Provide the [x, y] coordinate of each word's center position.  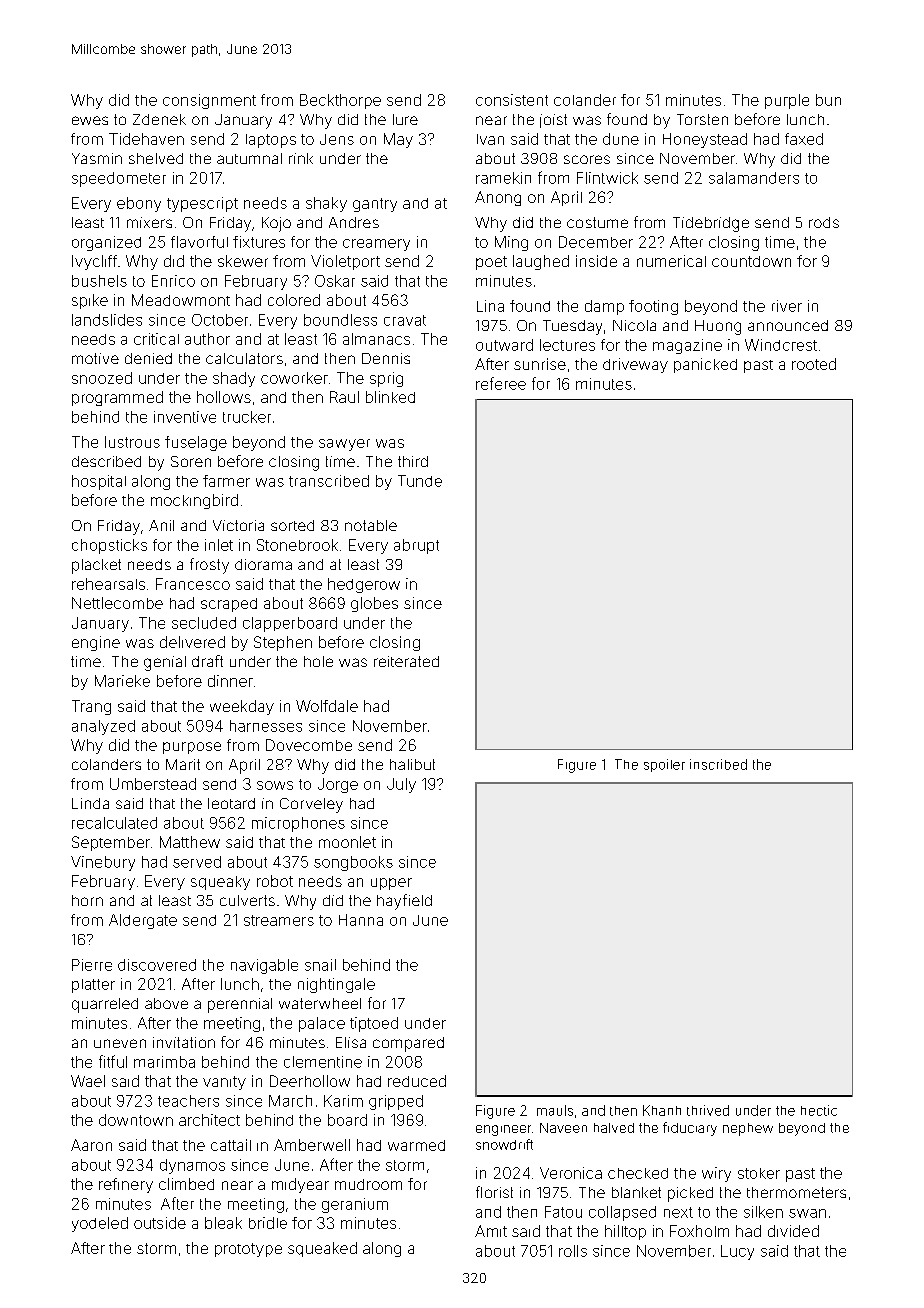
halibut [412, 764]
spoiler [664, 765]
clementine [323, 1062]
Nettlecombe [117, 603]
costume [597, 222]
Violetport [345, 262]
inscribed [718, 764]
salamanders [754, 178]
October [220, 320]
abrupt [416, 546]
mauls [555, 1110]
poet [491, 263]
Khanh [662, 1110]
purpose [192, 748]
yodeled [100, 1224]
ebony [139, 204]
